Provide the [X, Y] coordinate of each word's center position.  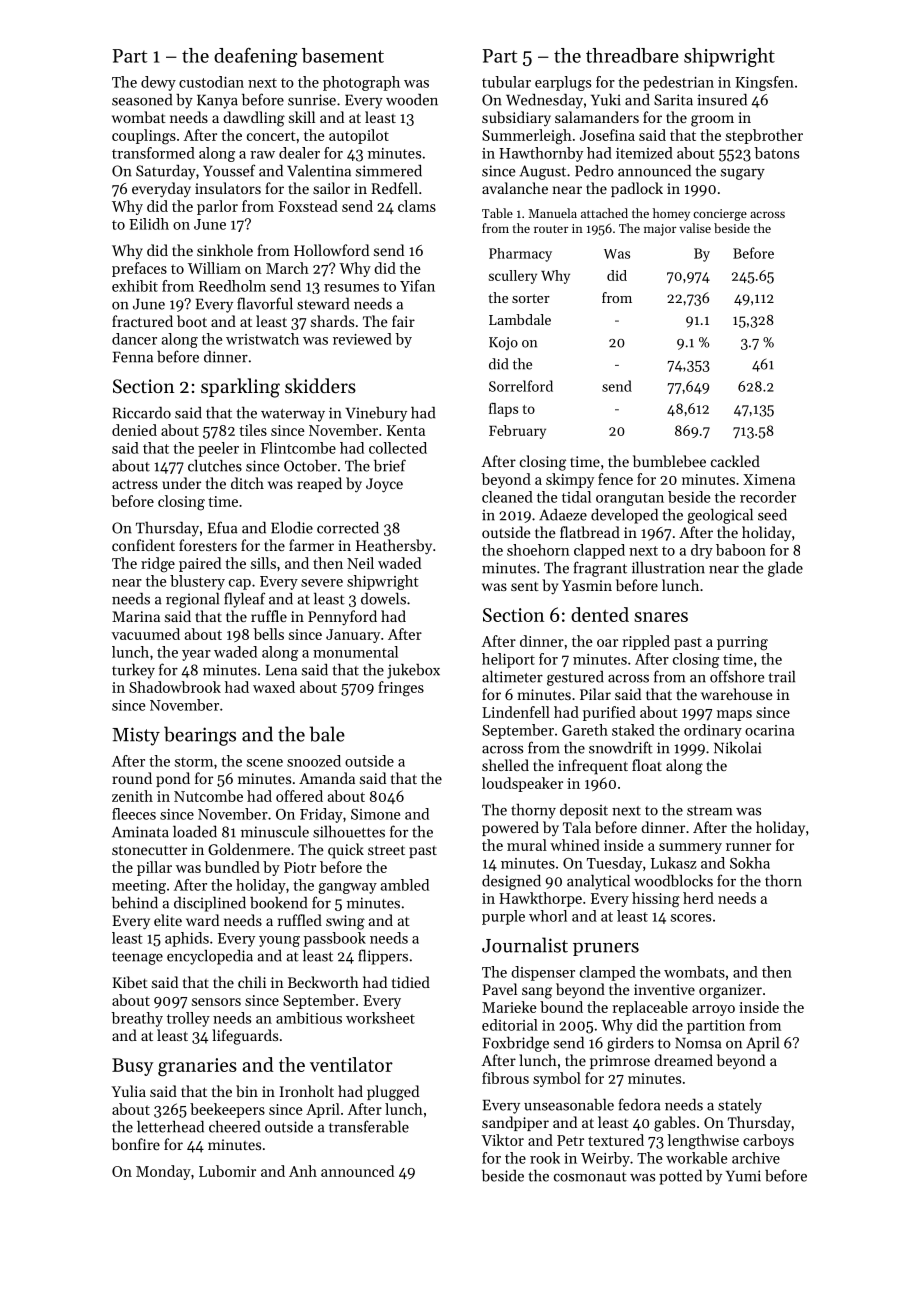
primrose [620, 1062]
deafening [256, 57]
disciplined [210, 904]
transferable [369, 1126]
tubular [506, 82]
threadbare [632, 55]
